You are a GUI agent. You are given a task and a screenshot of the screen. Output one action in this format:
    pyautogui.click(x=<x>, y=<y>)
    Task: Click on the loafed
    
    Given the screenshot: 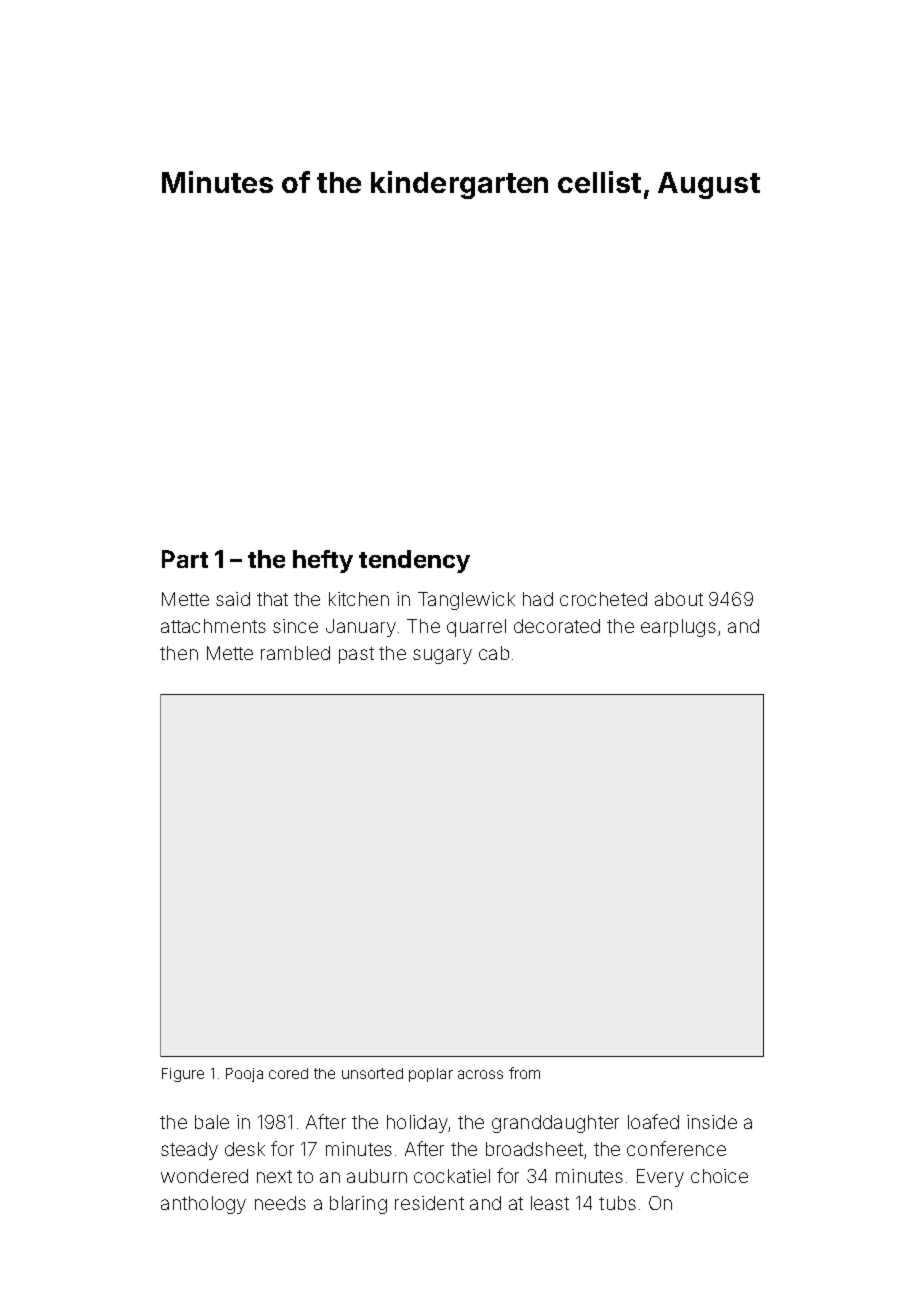 What is the action you would take?
    pyautogui.click(x=653, y=1121)
